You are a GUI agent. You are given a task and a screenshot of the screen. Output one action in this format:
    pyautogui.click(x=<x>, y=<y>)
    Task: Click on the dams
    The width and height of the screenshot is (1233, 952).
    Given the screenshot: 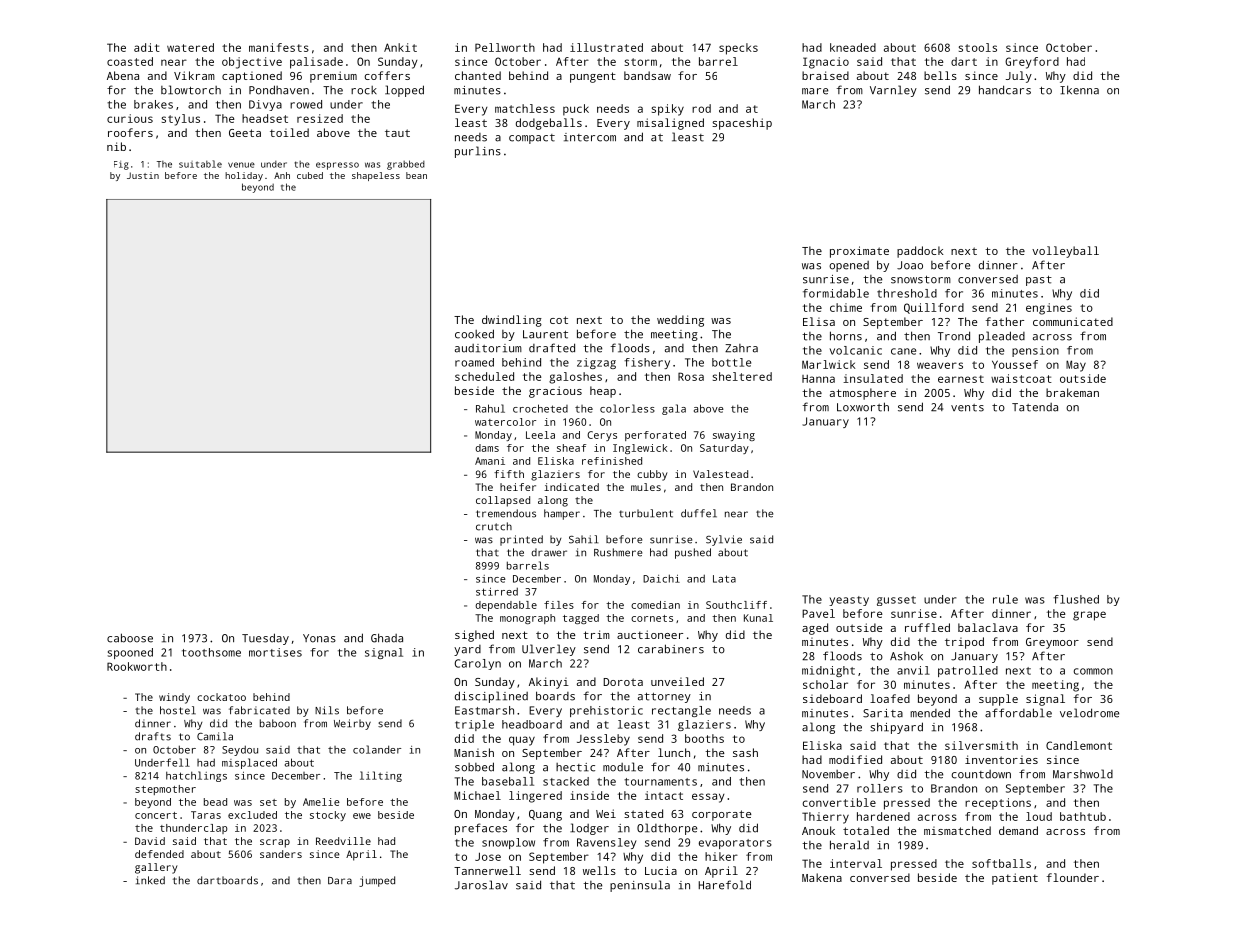 What is the action you would take?
    pyautogui.click(x=487, y=448)
